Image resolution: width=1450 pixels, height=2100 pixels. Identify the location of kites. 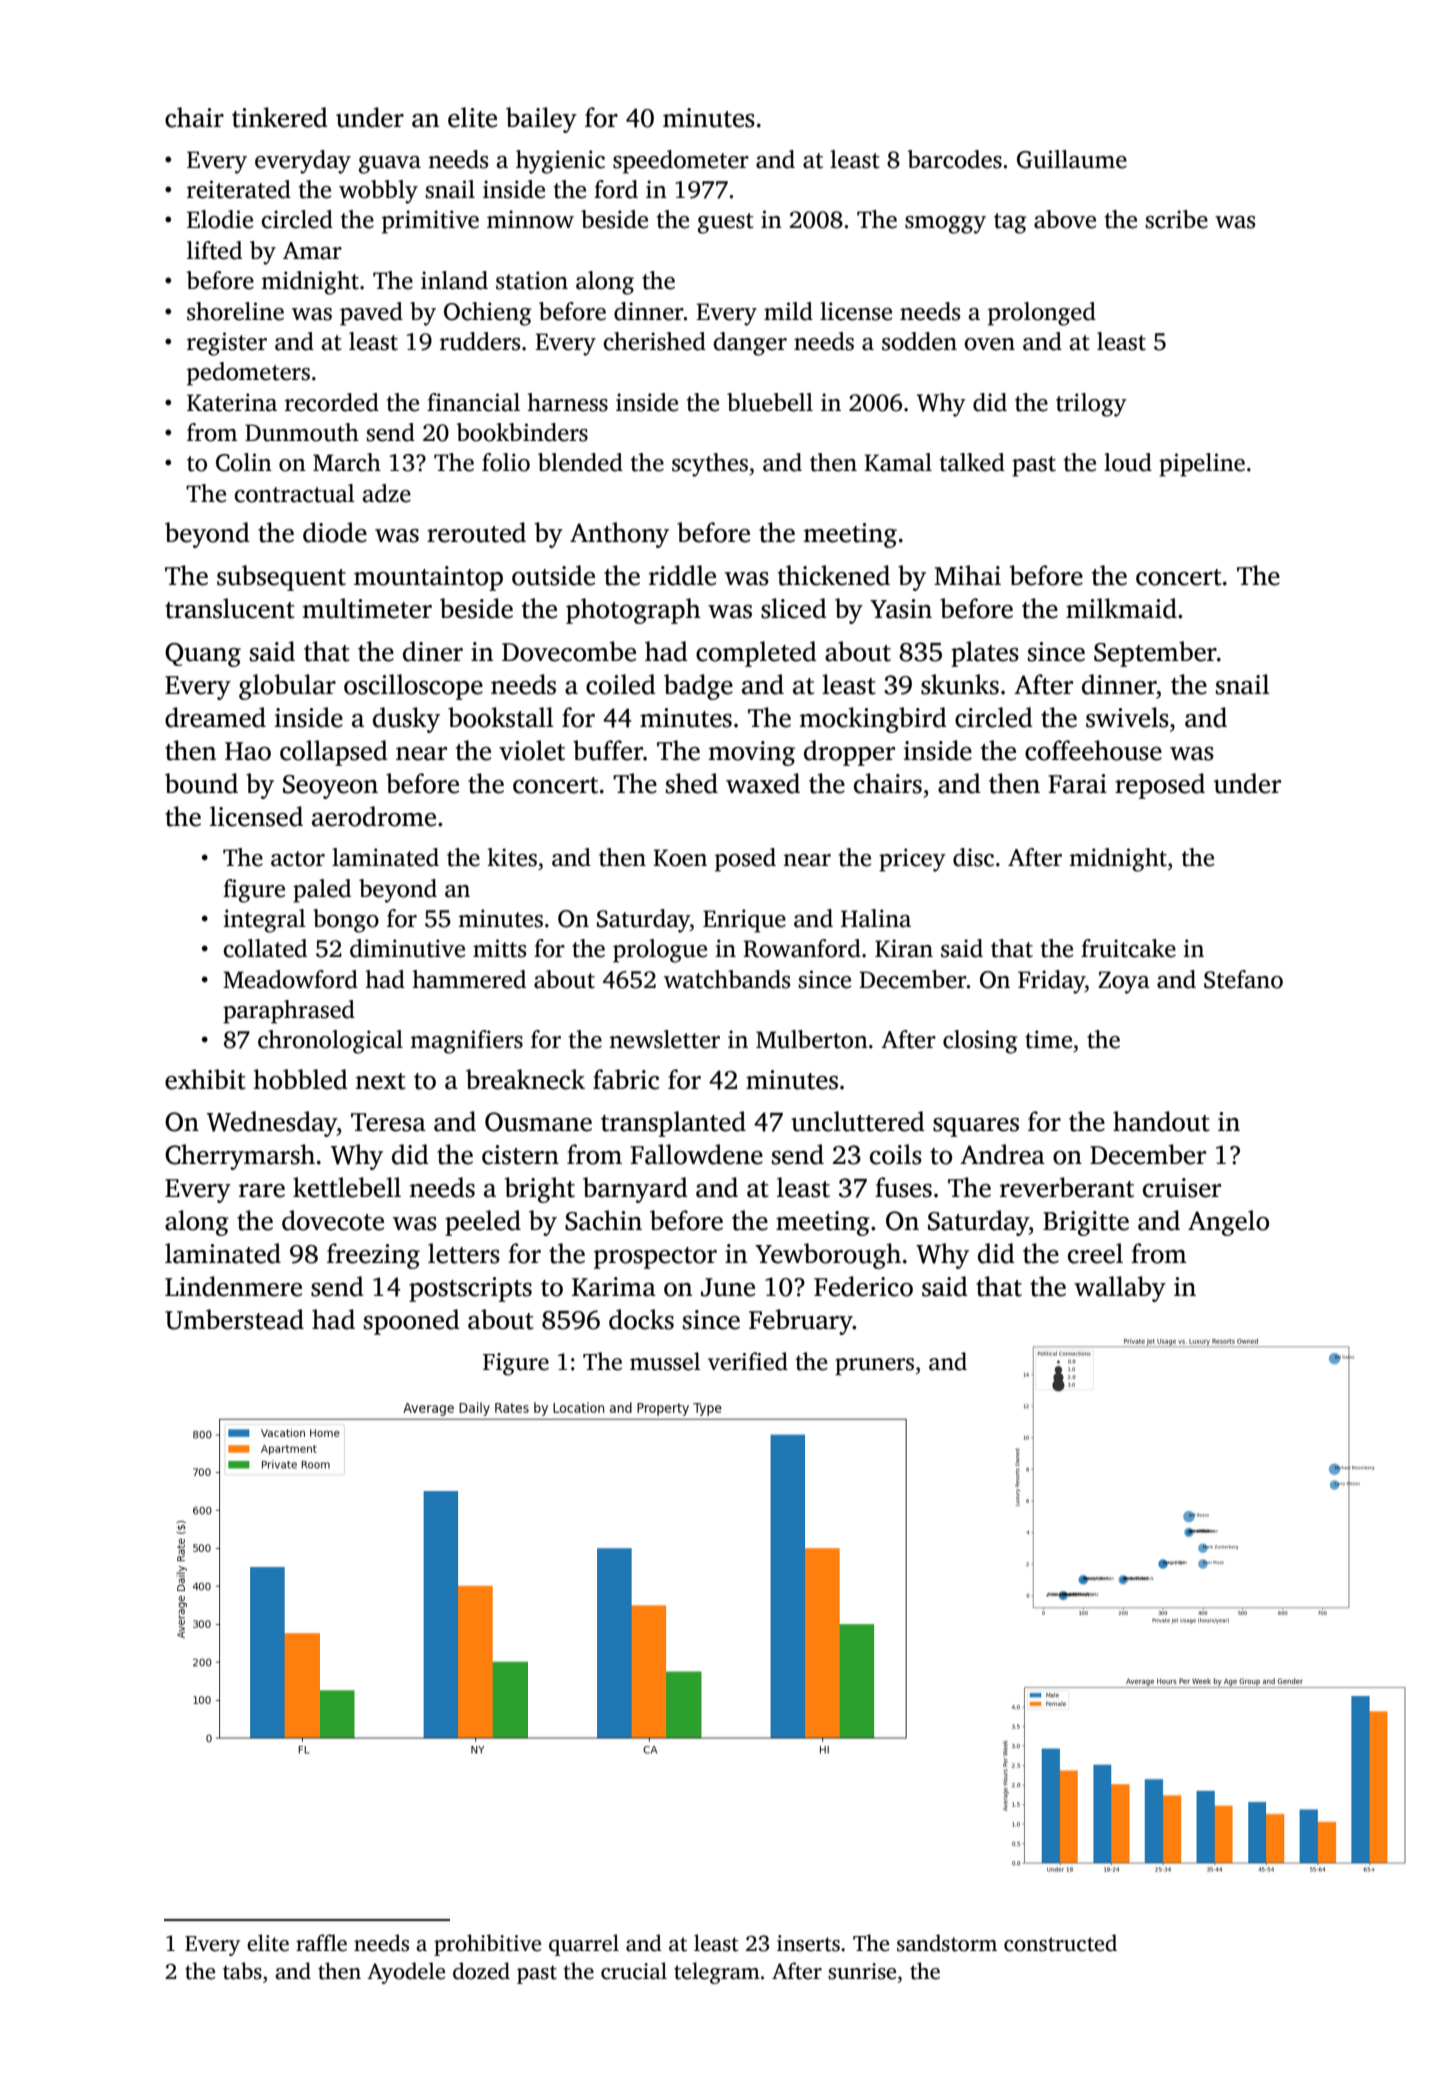
(512, 857).
